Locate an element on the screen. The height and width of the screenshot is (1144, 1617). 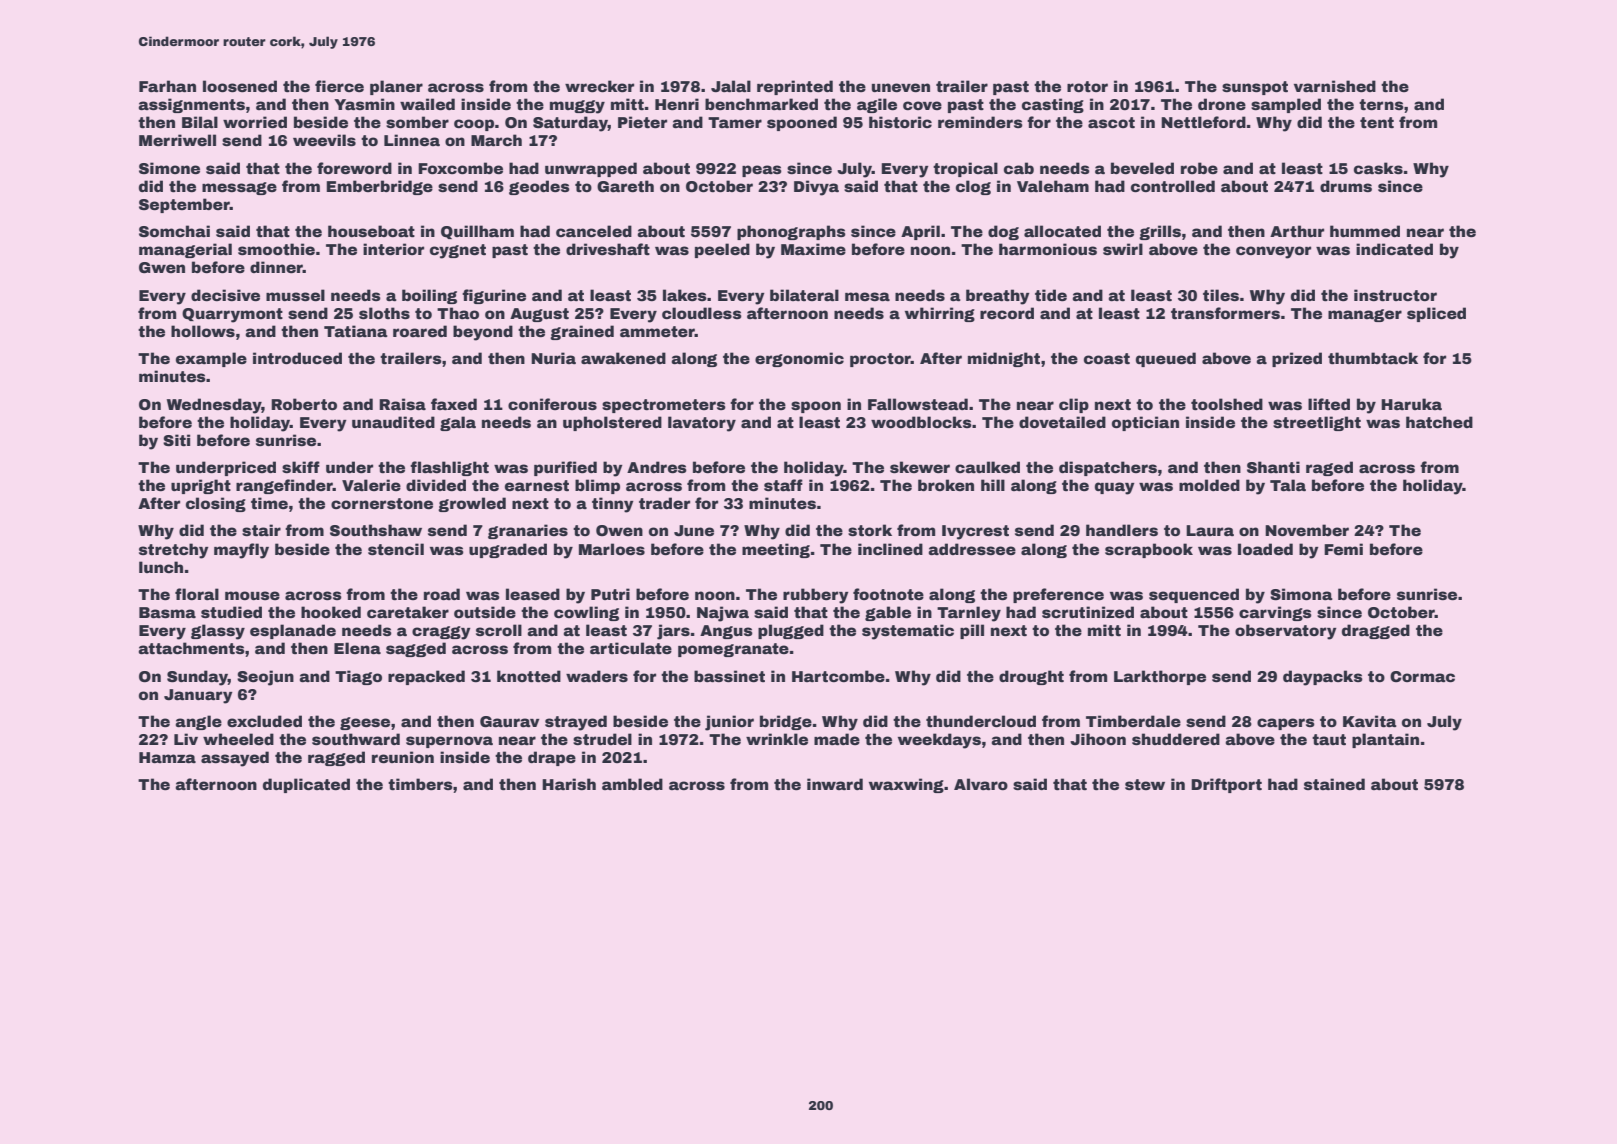
daypacks is located at coordinates (1323, 678).
